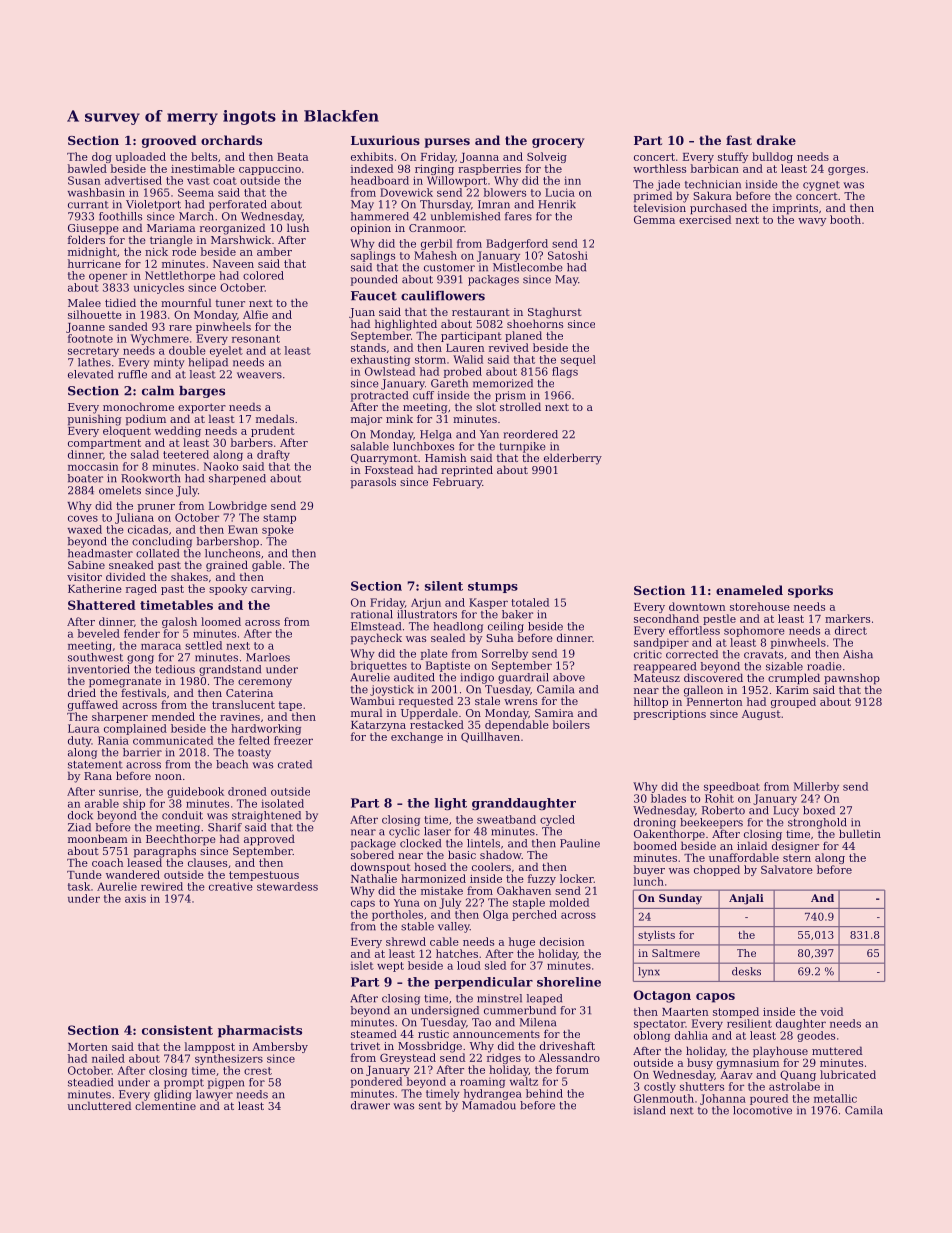 This document has width=952, height=1233. Describe the element at coordinates (430, 1106) in the document. I see `sent` at that location.
